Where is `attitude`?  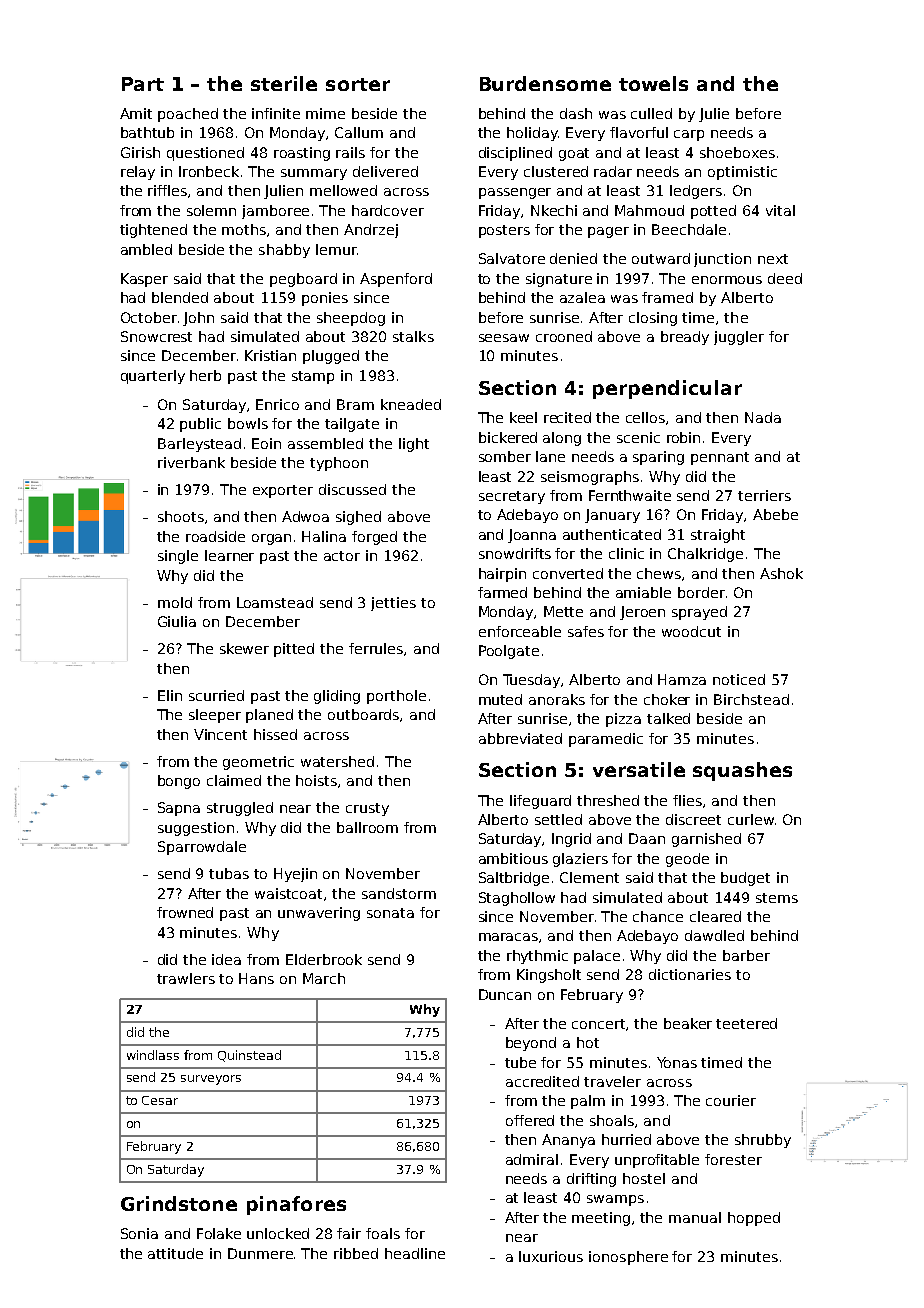
attitude is located at coordinates (175, 1253).
